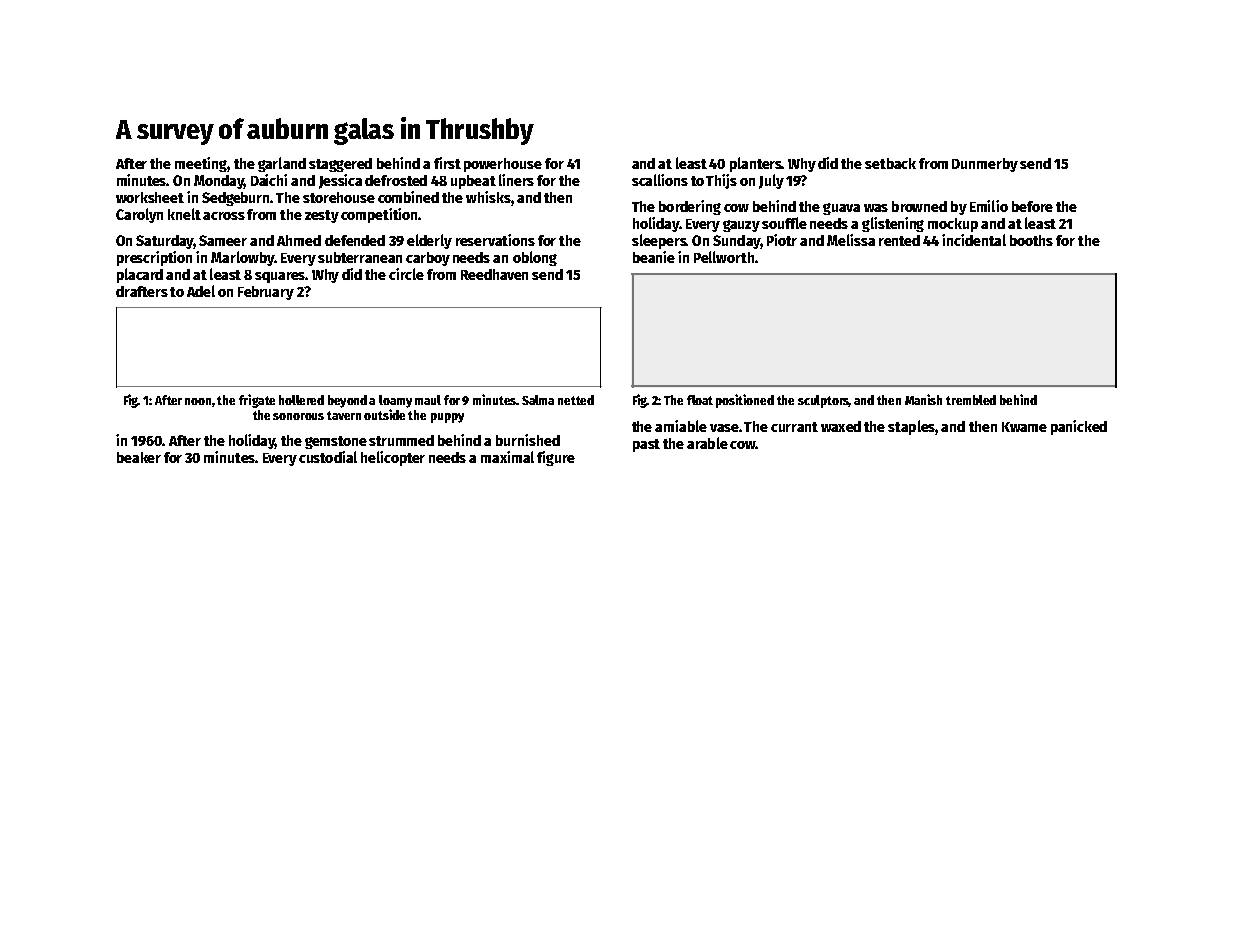 The height and width of the document is (952, 1233). I want to click on February, so click(266, 293).
